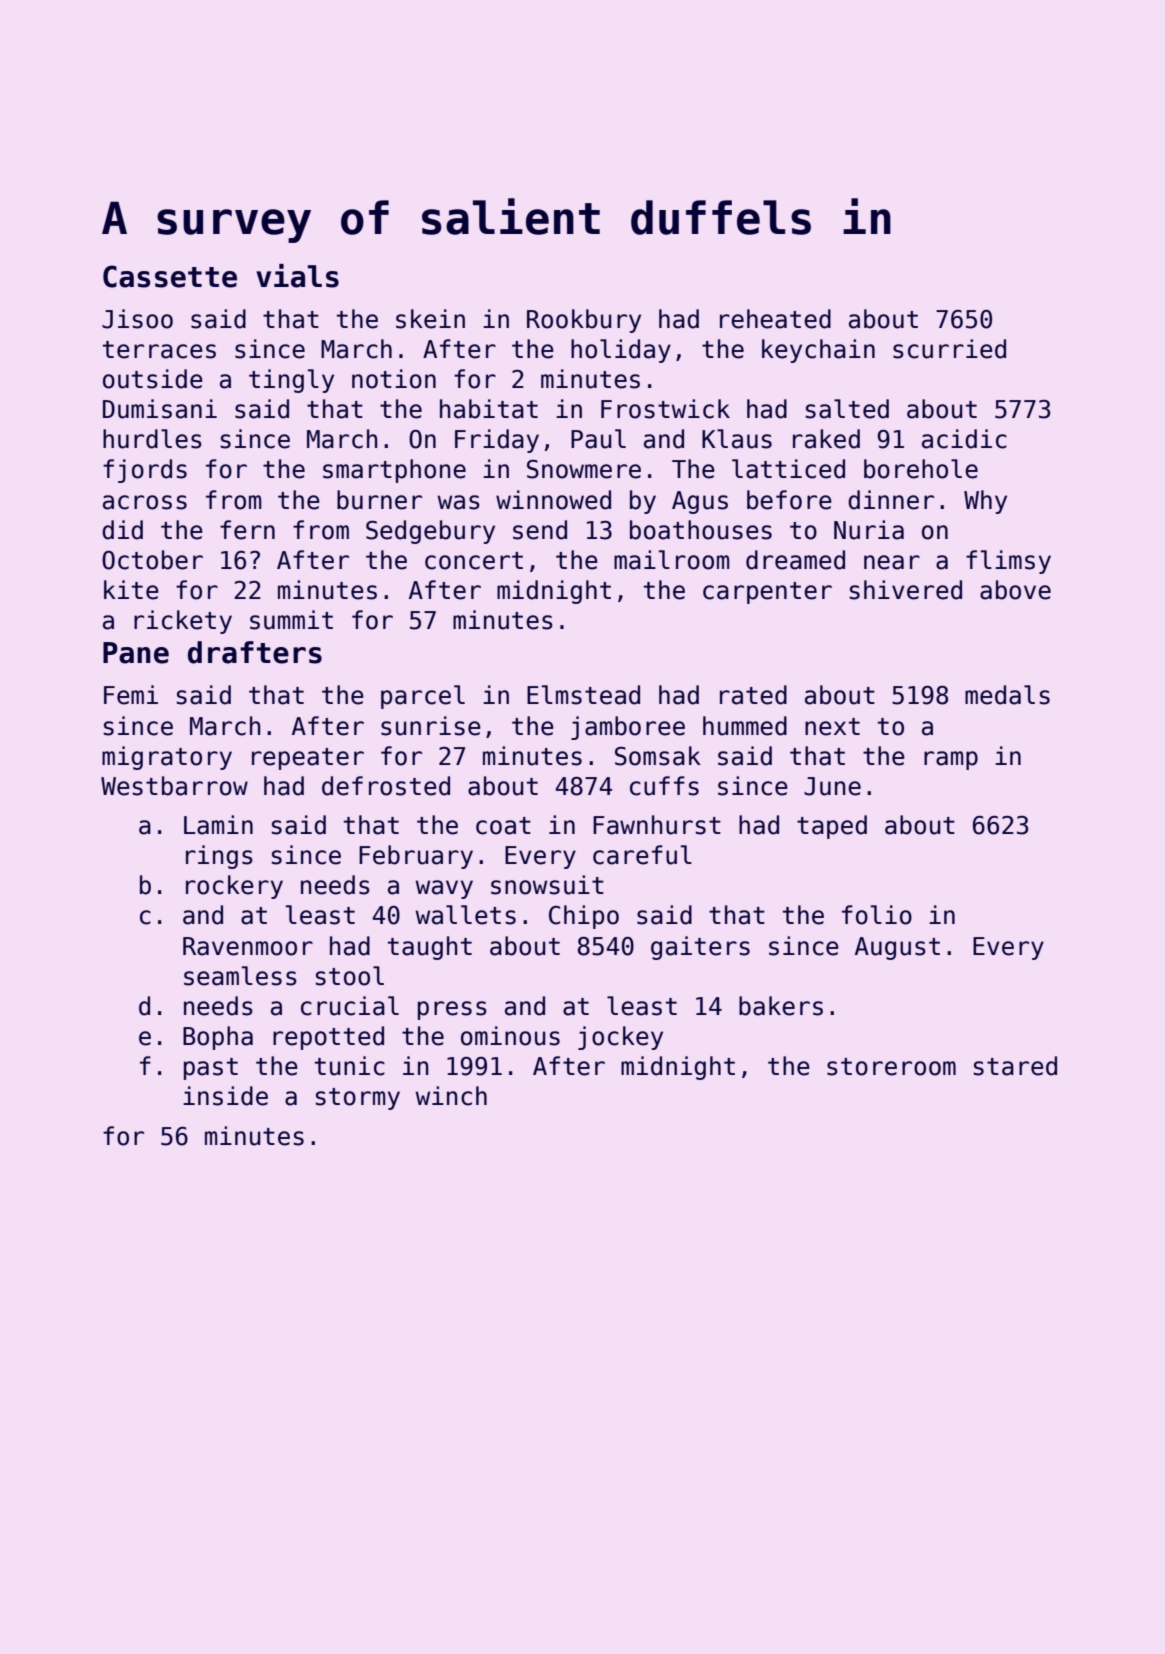  Describe the element at coordinates (1015, 590) in the screenshot. I see `above` at that location.
